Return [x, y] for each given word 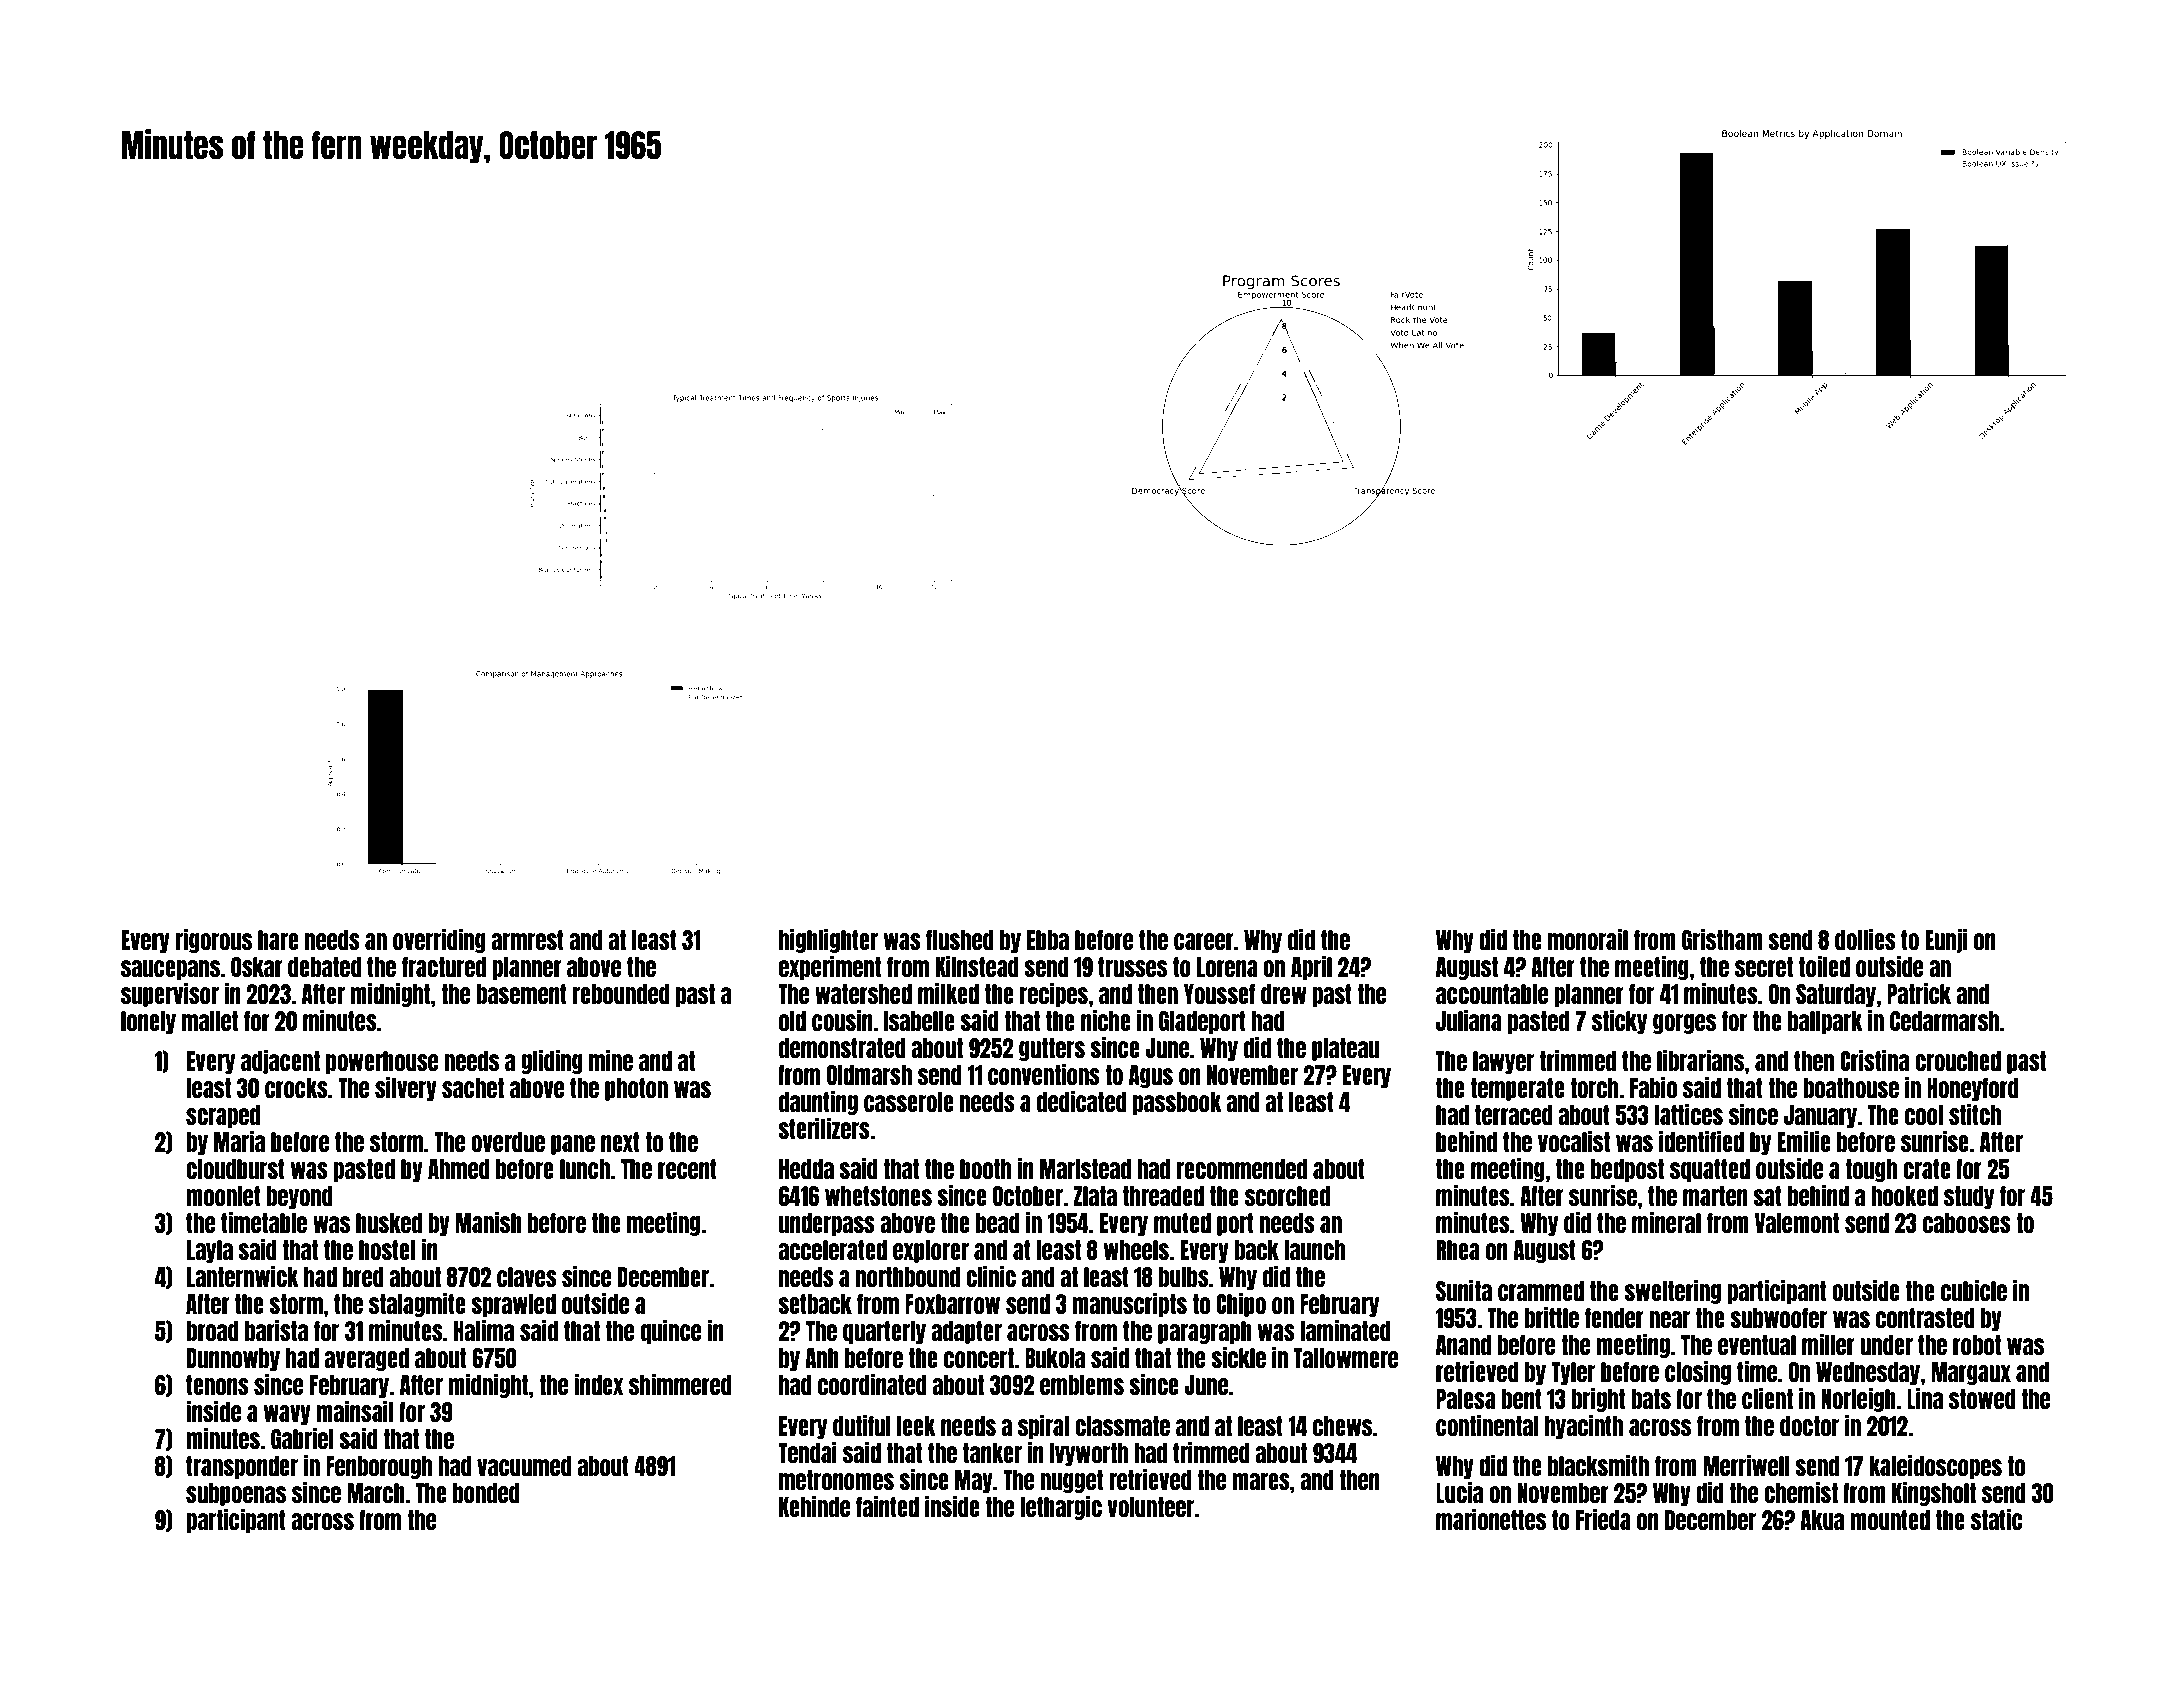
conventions [1044, 1074]
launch [1314, 1250]
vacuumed [524, 1466]
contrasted [1925, 1318]
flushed [960, 940]
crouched [1958, 1061]
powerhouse [382, 1062]
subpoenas [236, 1494]
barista [276, 1330]
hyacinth [1584, 1426]
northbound [908, 1277]
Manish [489, 1222]
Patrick [1919, 993]
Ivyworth [1089, 1454]
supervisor [170, 994]
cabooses [1967, 1223]
